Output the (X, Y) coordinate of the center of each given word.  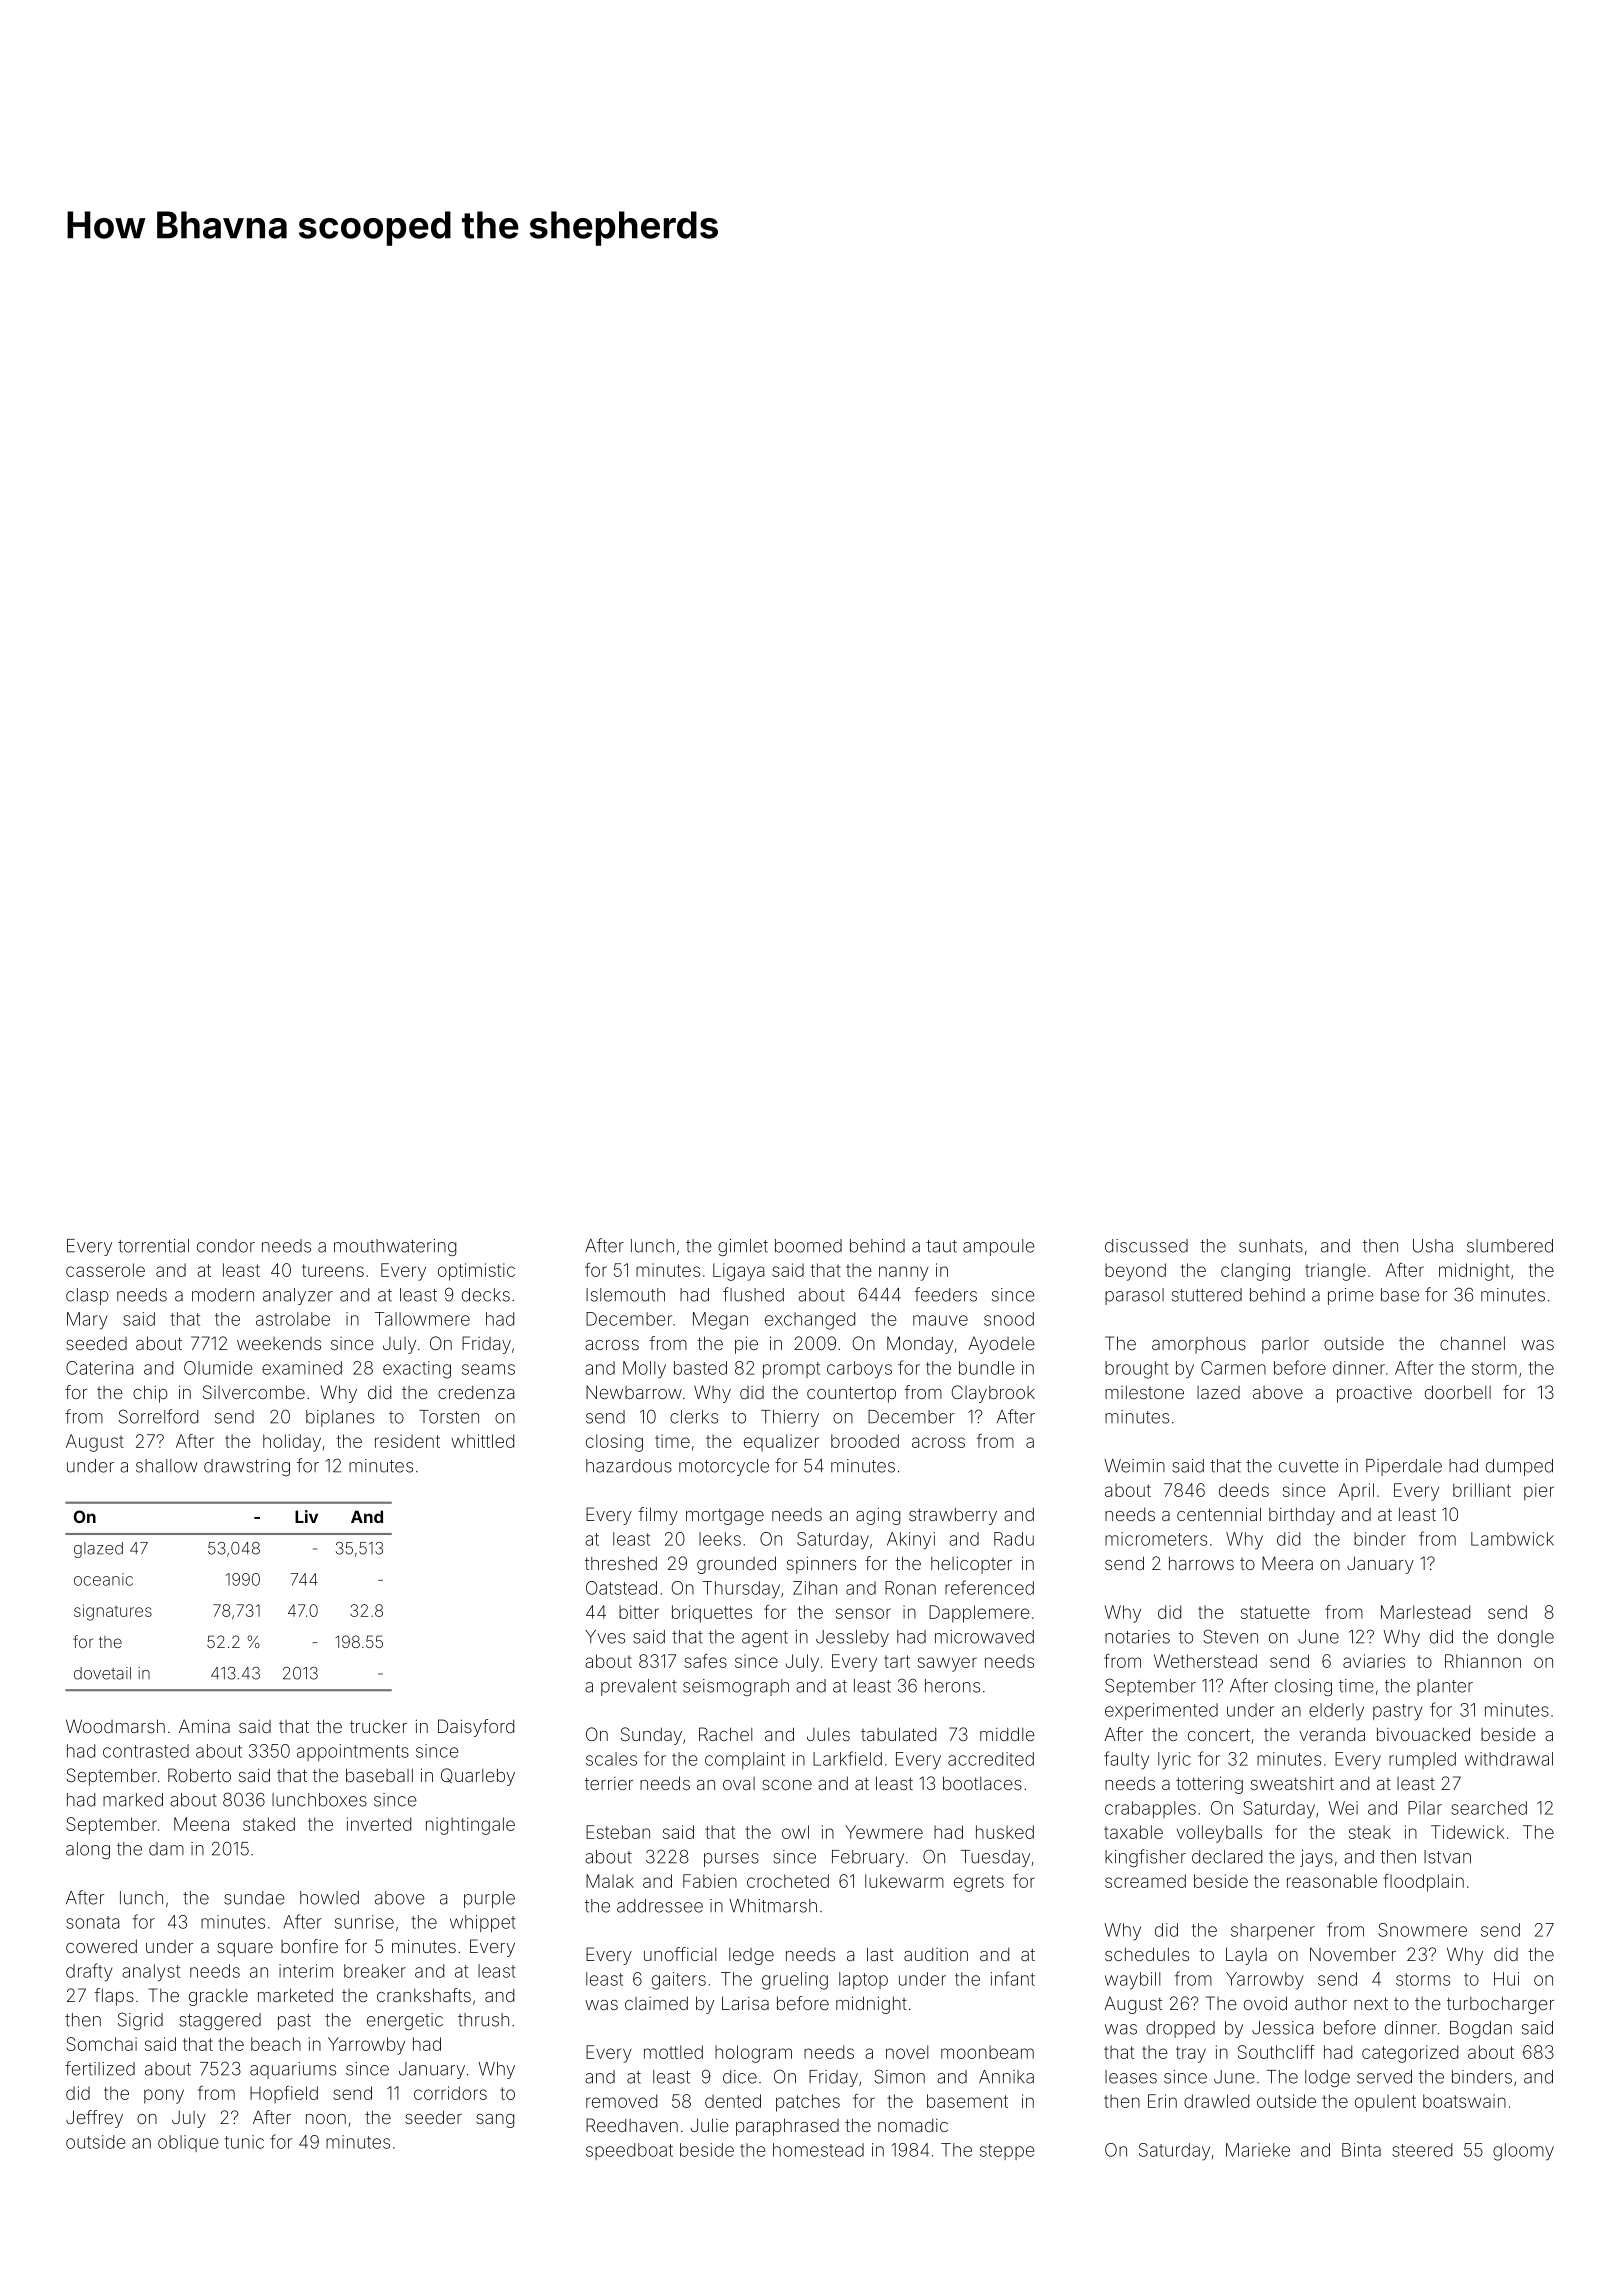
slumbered (1510, 1246)
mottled (673, 2052)
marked (133, 1800)
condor (226, 1246)
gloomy (1523, 2152)
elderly (1336, 1712)
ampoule (999, 1247)
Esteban (618, 1832)
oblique (188, 2143)
